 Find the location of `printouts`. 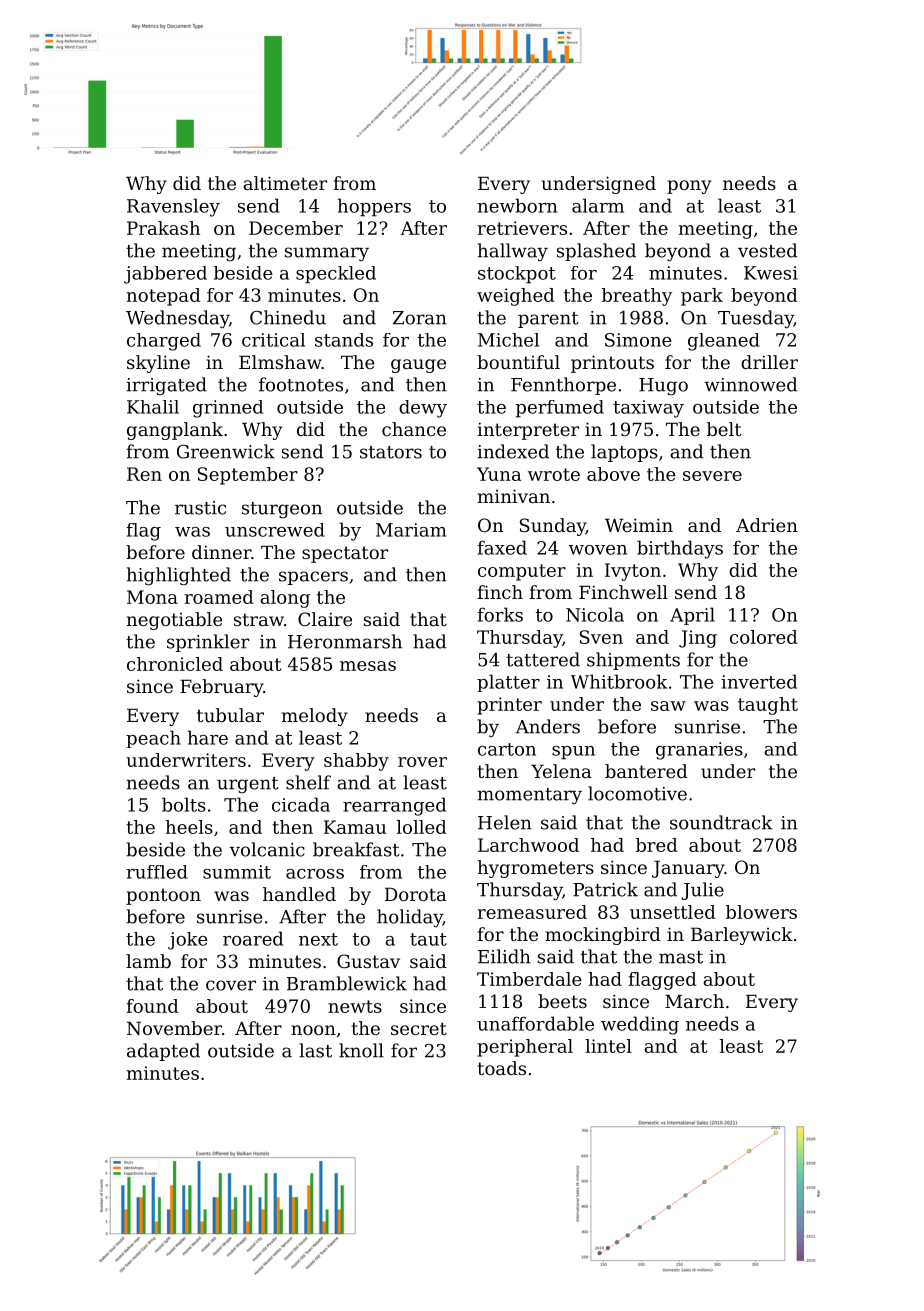

printouts is located at coordinates (612, 364).
